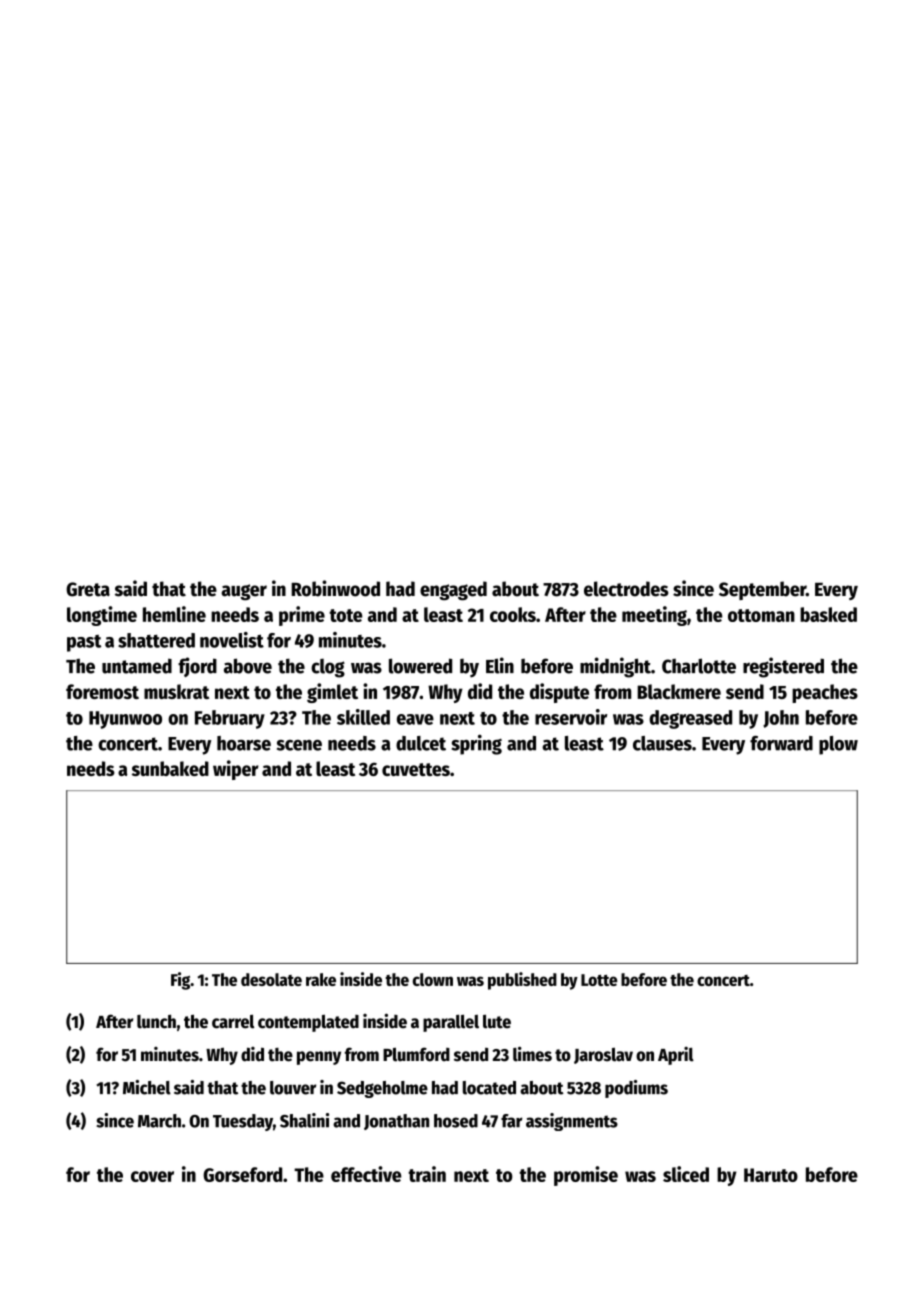  What do you see at coordinates (761, 615) in the screenshot?
I see `ottoman` at bounding box center [761, 615].
